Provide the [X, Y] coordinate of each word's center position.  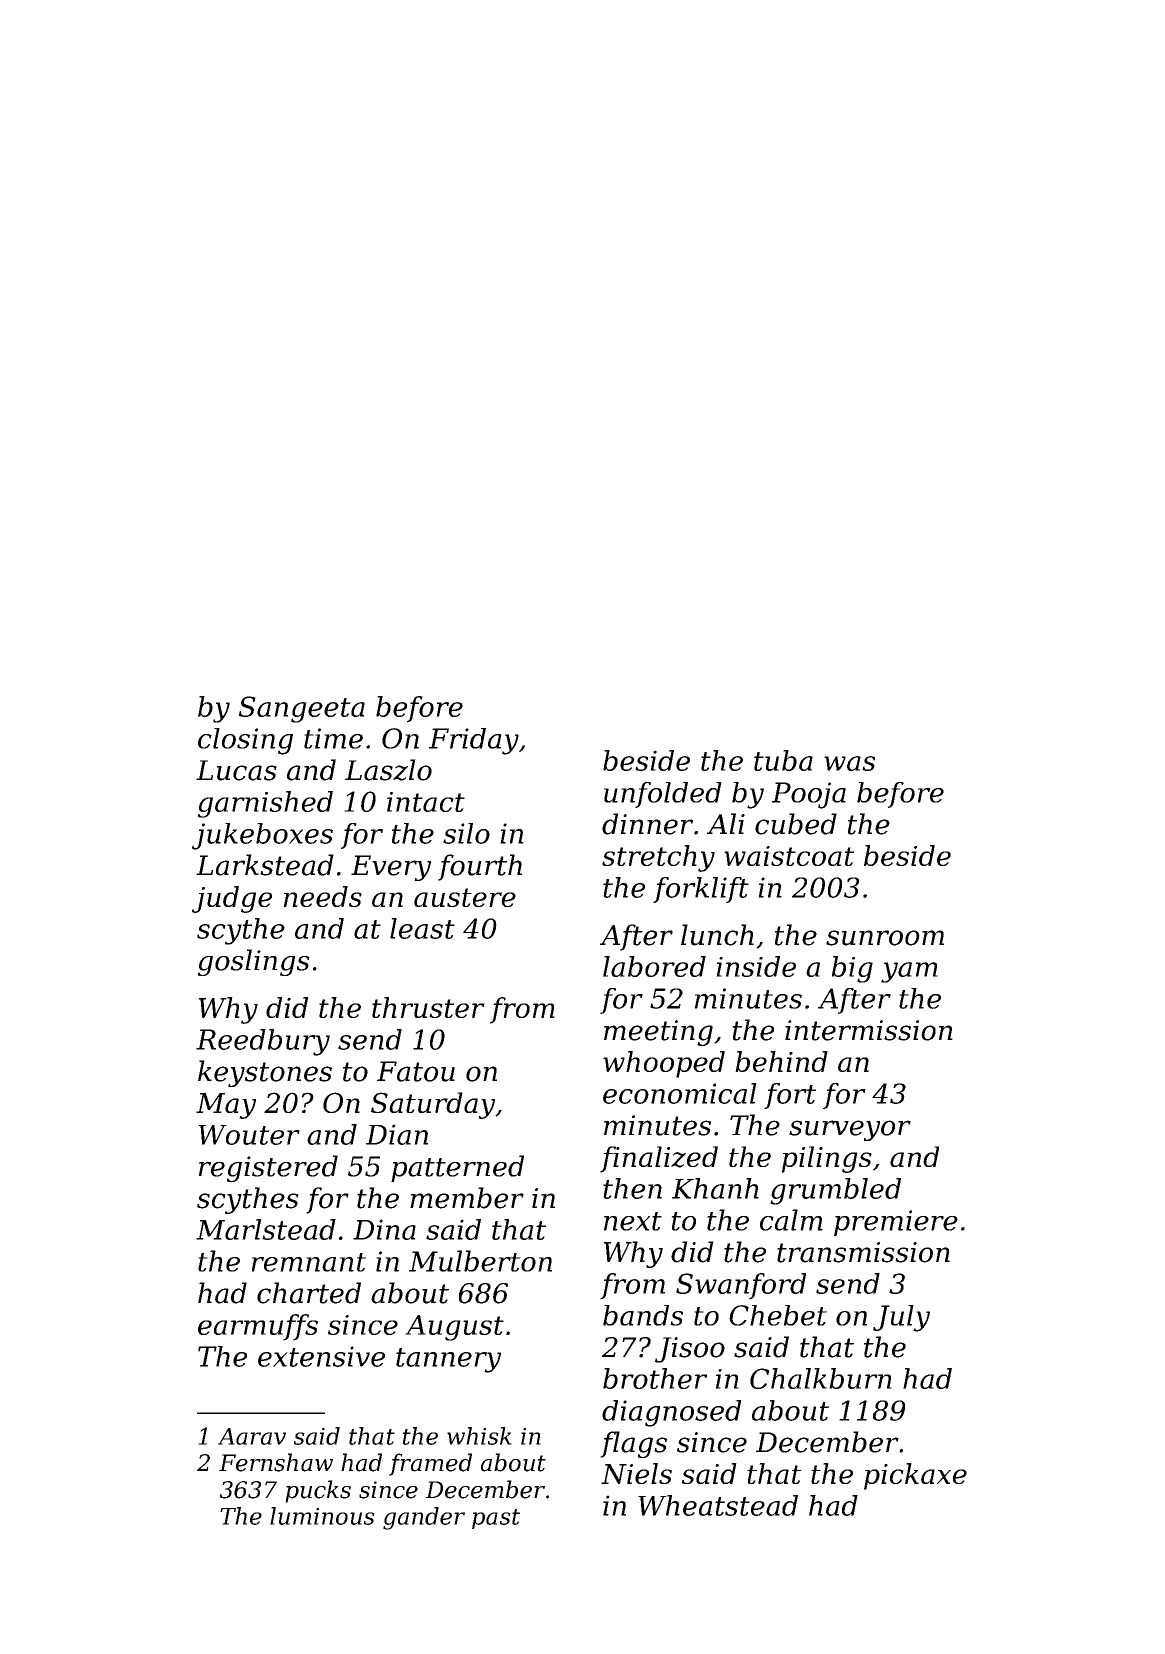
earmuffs [258, 1327]
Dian [397, 1134]
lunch [717, 935]
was [849, 763]
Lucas [236, 770]
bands [643, 1315]
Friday [474, 741]
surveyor [850, 1130]
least [422, 928]
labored [654, 966]
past [496, 1519]
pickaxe [915, 1476]
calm [791, 1220]
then [632, 1188]
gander [424, 1518]
